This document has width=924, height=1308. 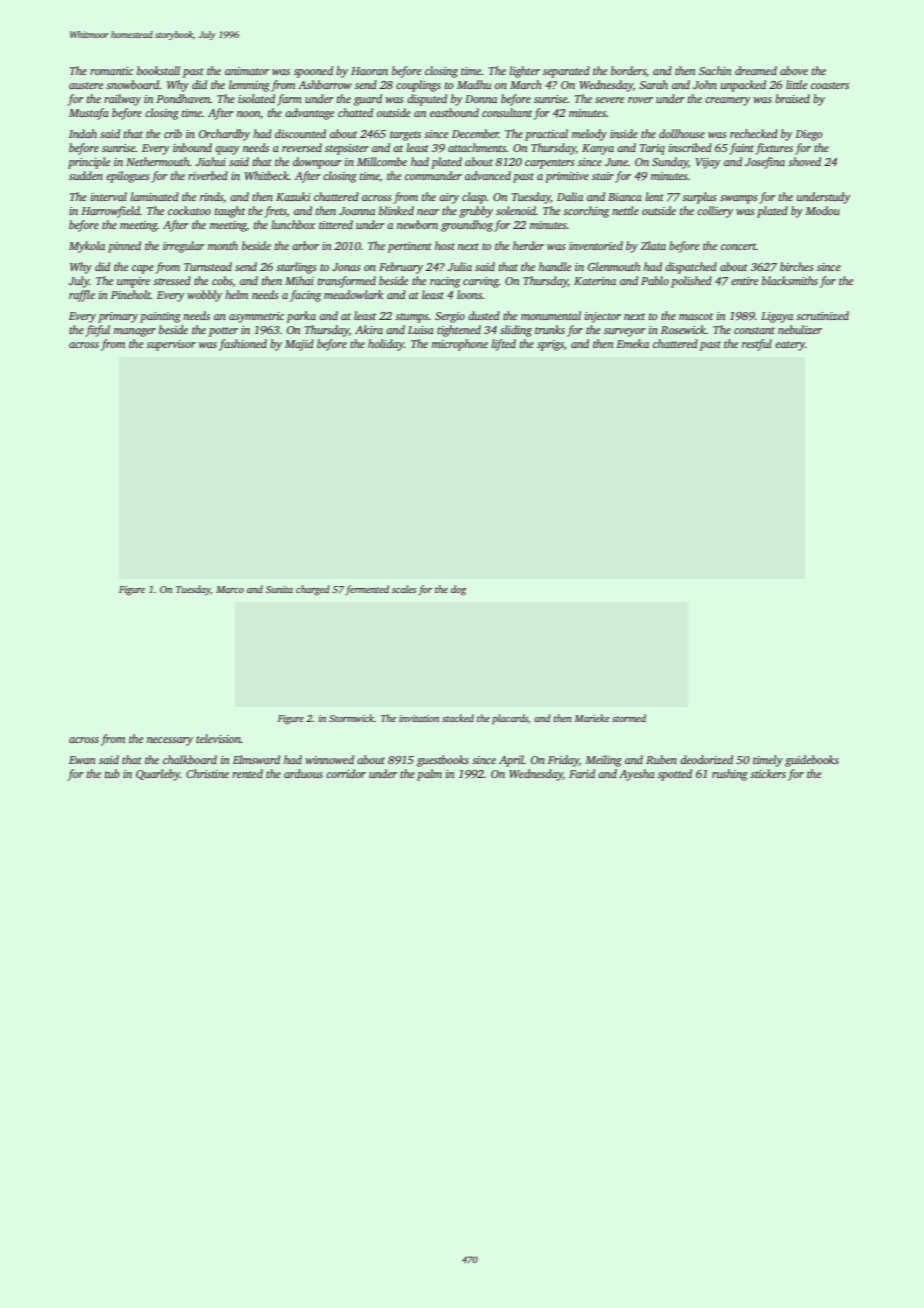 I want to click on romantic, so click(x=111, y=71).
